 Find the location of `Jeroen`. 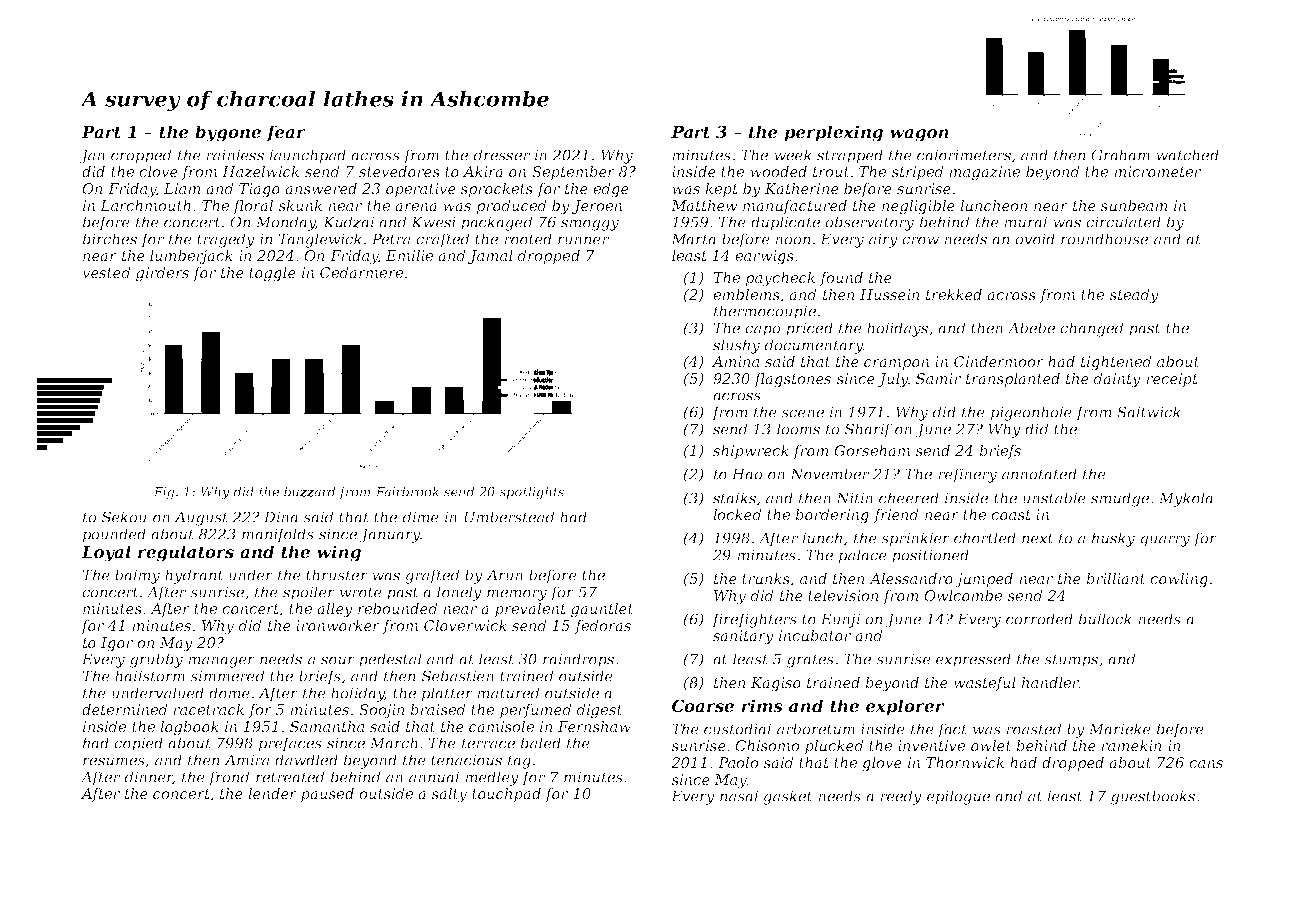

Jeroen is located at coordinates (597, 207).
